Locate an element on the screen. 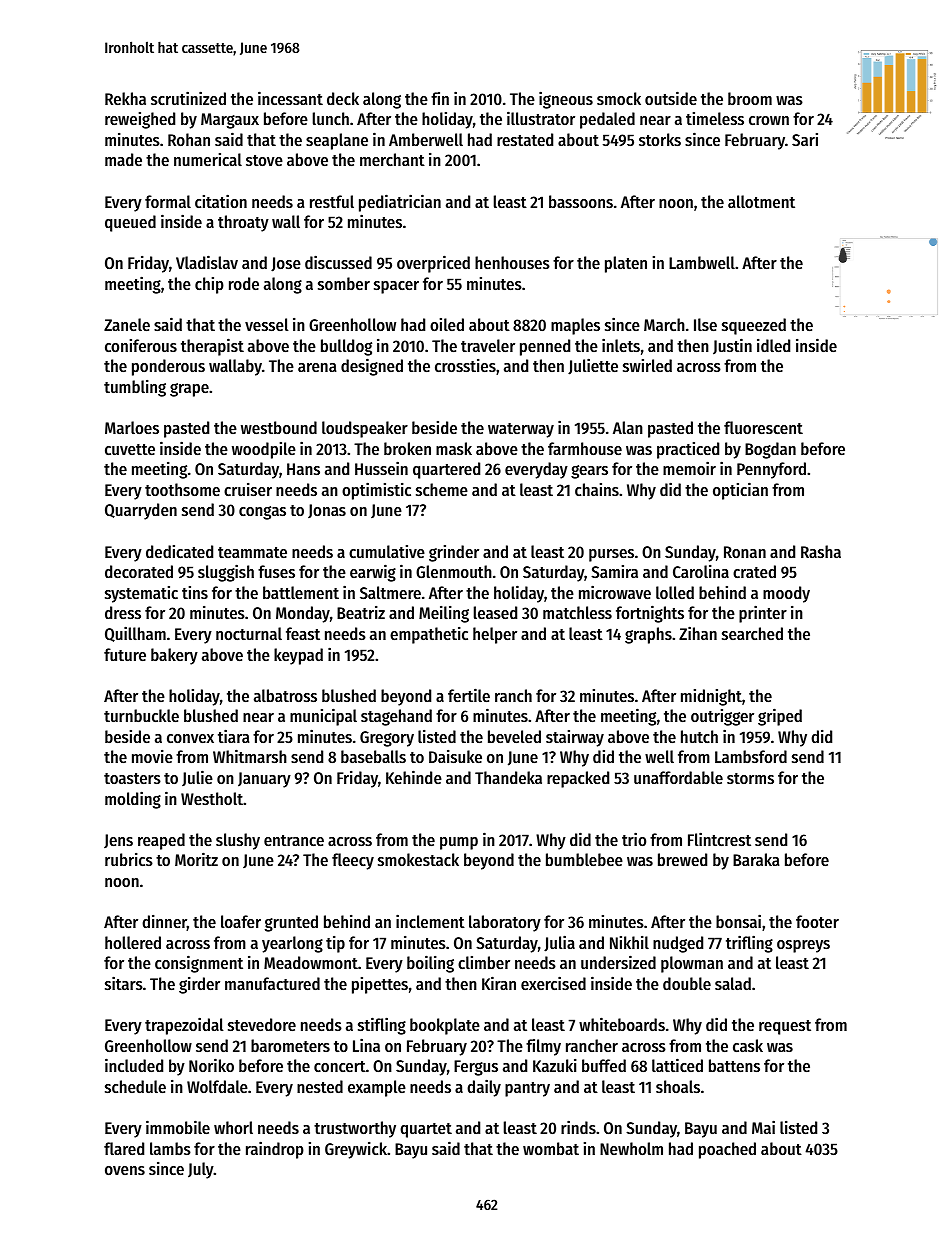 The height and width of the screenshot is (1233, 952). crossties is located at coordinates (465, 365).
